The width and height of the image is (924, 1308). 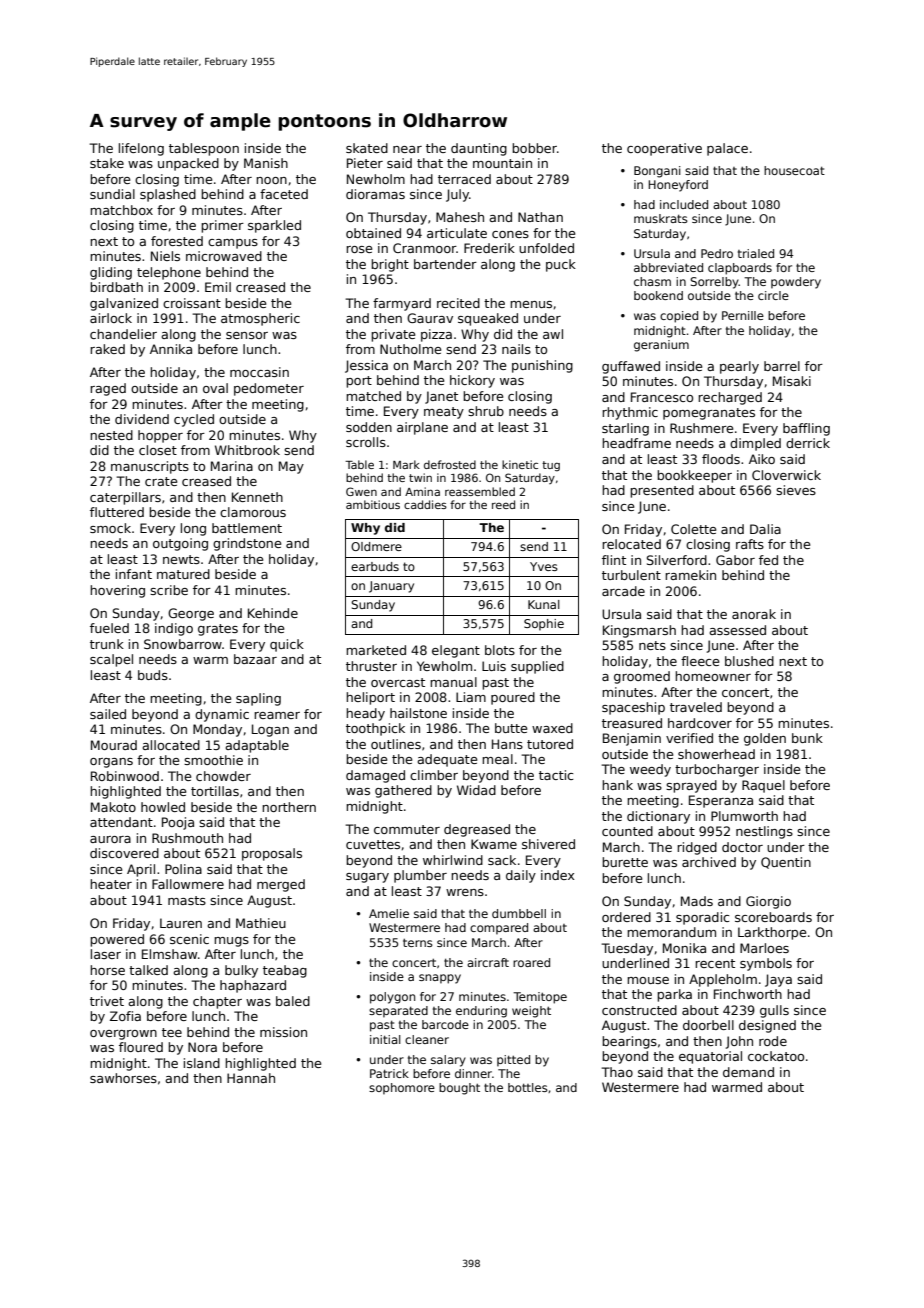 I want to click on farmyard, so click(x=402, y=304).
